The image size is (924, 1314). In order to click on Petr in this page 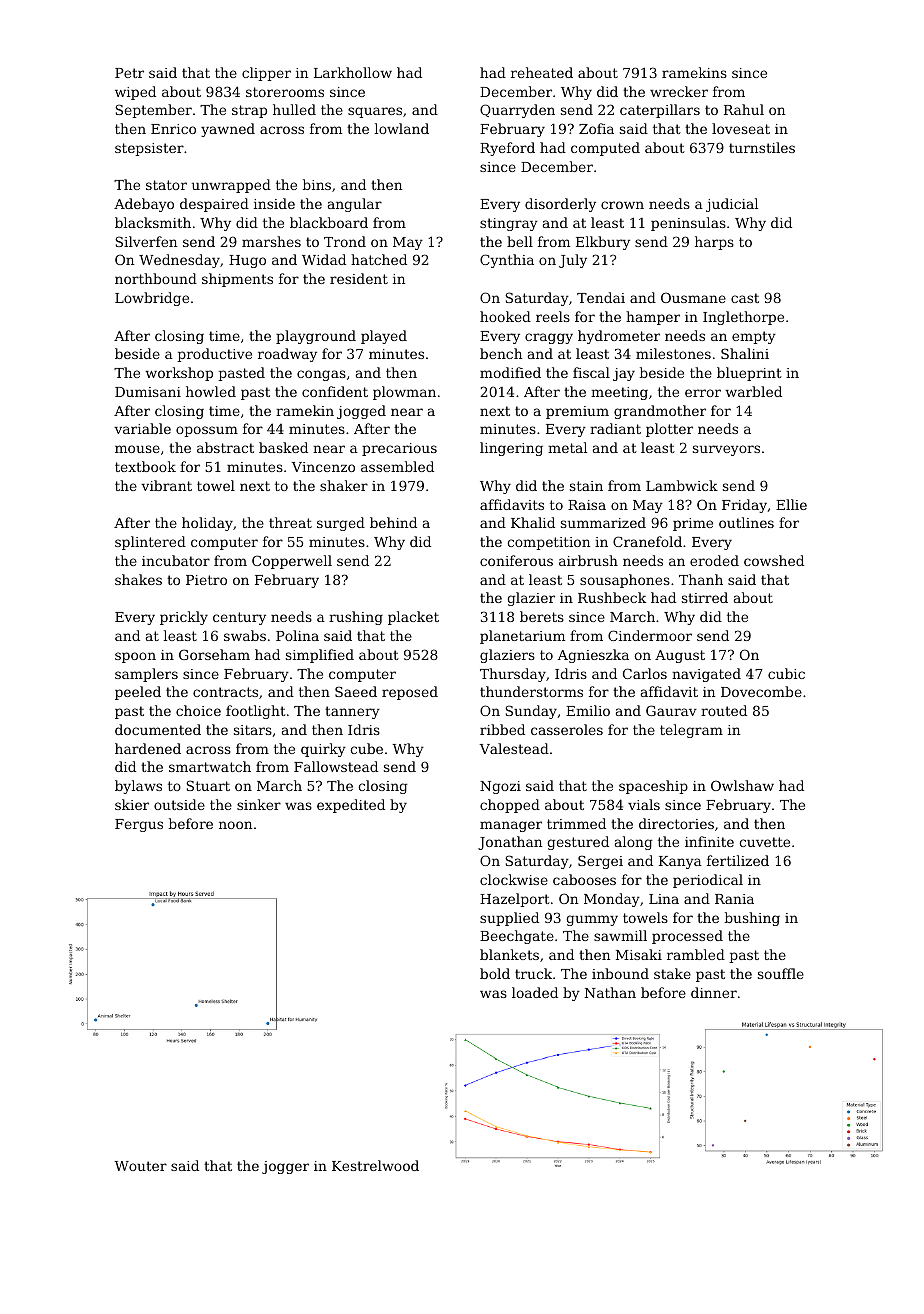, I will do `click(129, 73)`.
